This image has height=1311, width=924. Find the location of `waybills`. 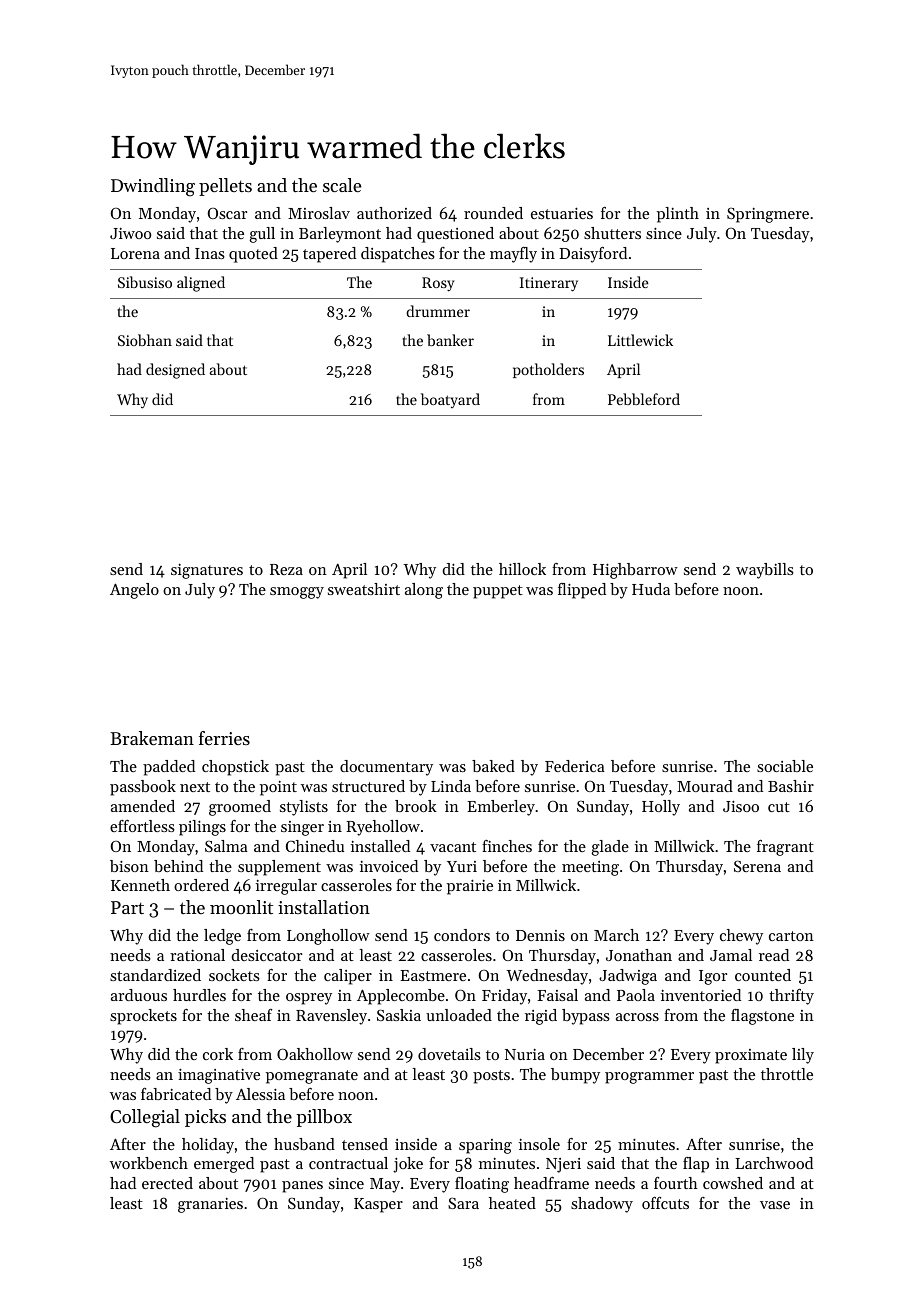

waybills is located at coordinates (765, 571).
